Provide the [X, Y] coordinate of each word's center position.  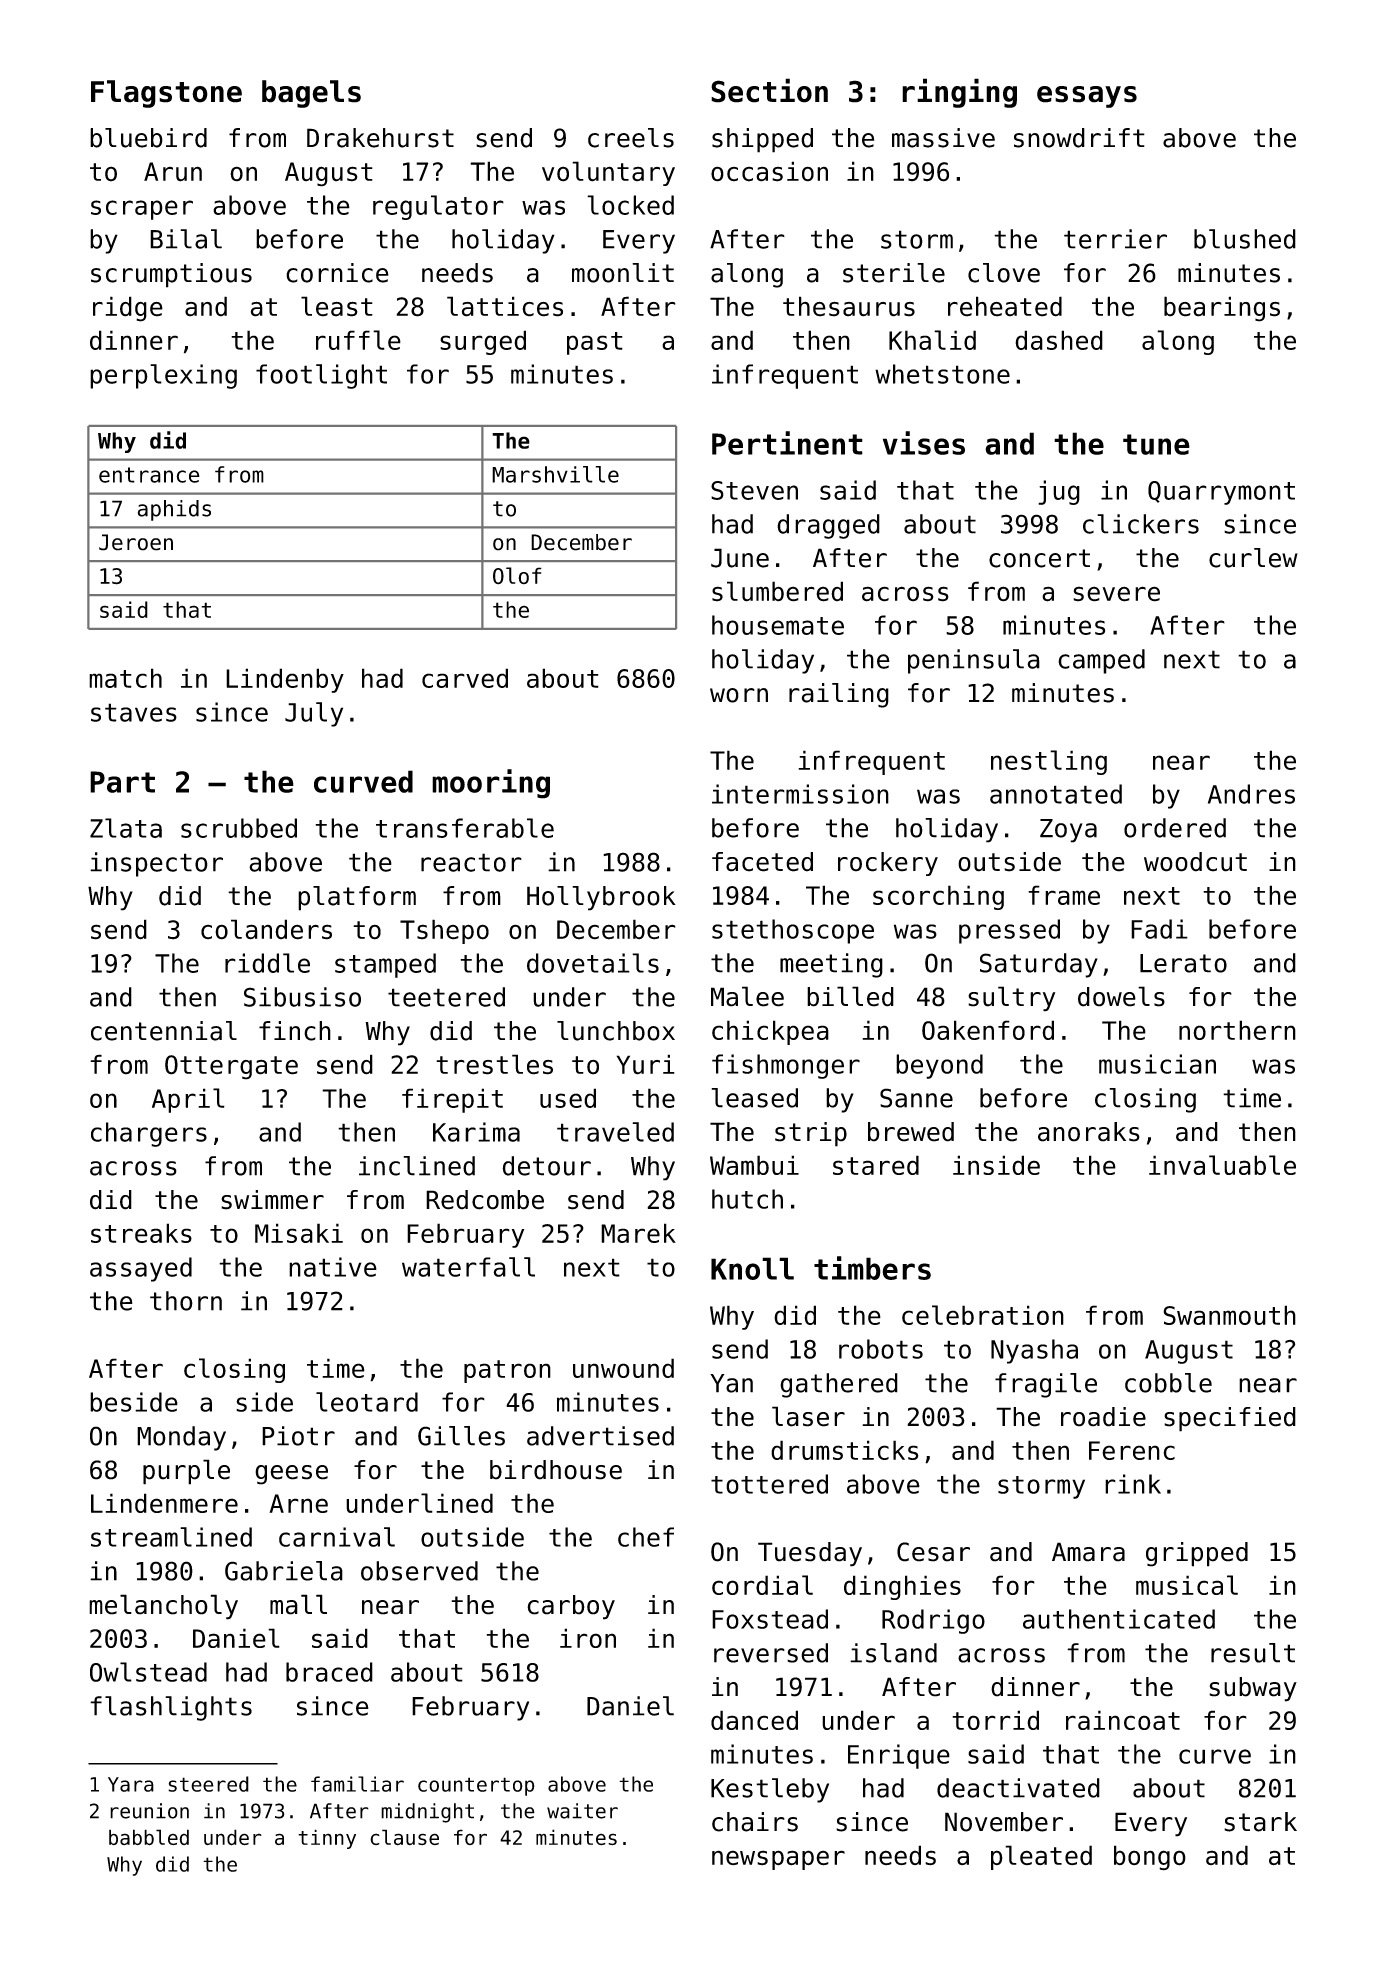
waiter [582, 1811]
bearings [1222, 309]
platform [357, 898]
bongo [1150, 1858]
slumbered [777, 591]
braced [329, 1672]
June [740, 558]
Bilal [186, 239]
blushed [1245, 239]
